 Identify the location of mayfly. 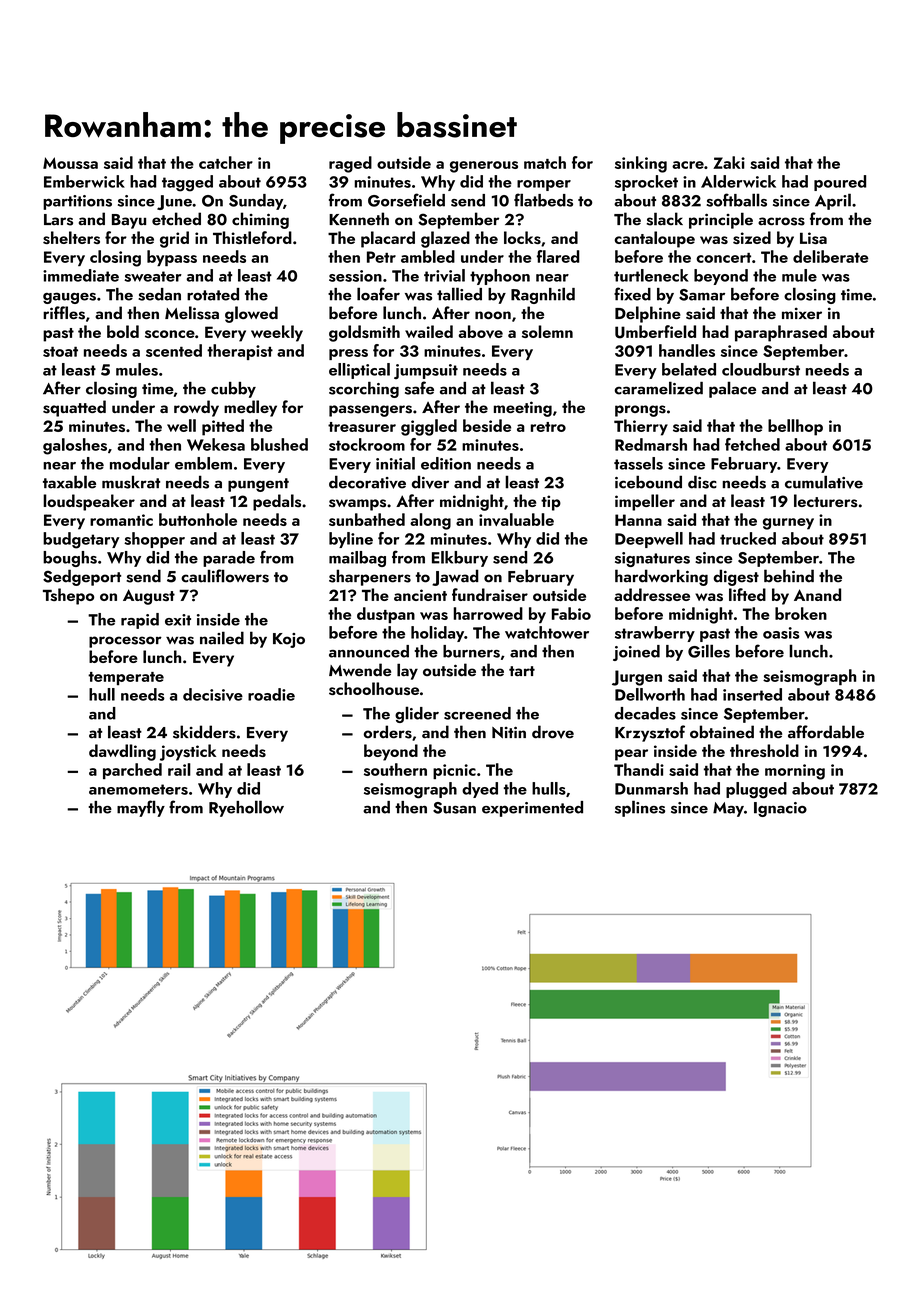
(141, 808).
